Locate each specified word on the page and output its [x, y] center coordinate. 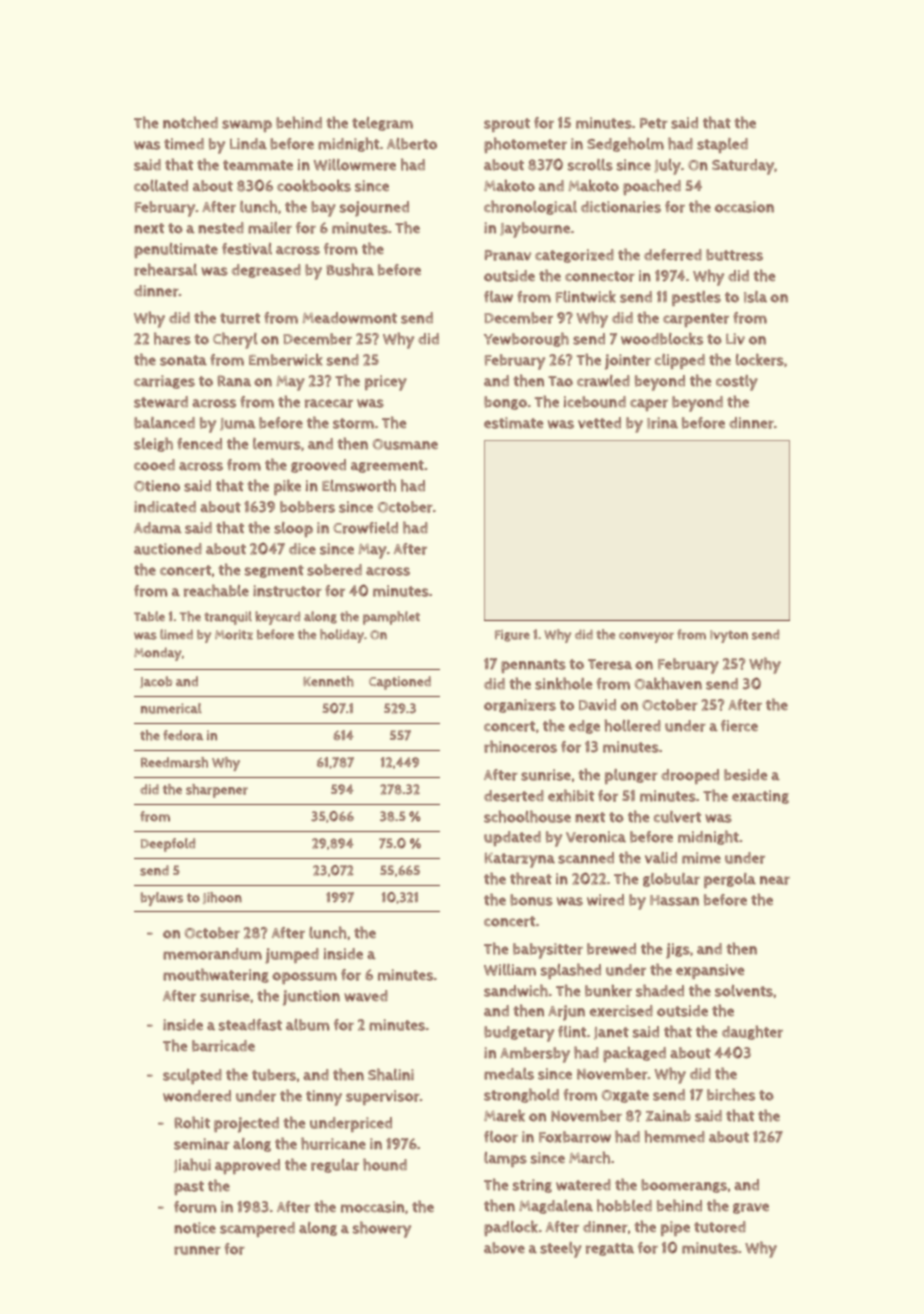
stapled [722, 145]
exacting [760, 797]
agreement [387, 466]
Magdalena [556, 1207]
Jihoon [222, 898]
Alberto [412, 144]
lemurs [277, 444]
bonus [531, 900]
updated [512, 838]
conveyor [646, 637]
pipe [675, 1228]
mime [701, 858]
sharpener [217, 791]
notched [190, 122]
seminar [202, 1144]
